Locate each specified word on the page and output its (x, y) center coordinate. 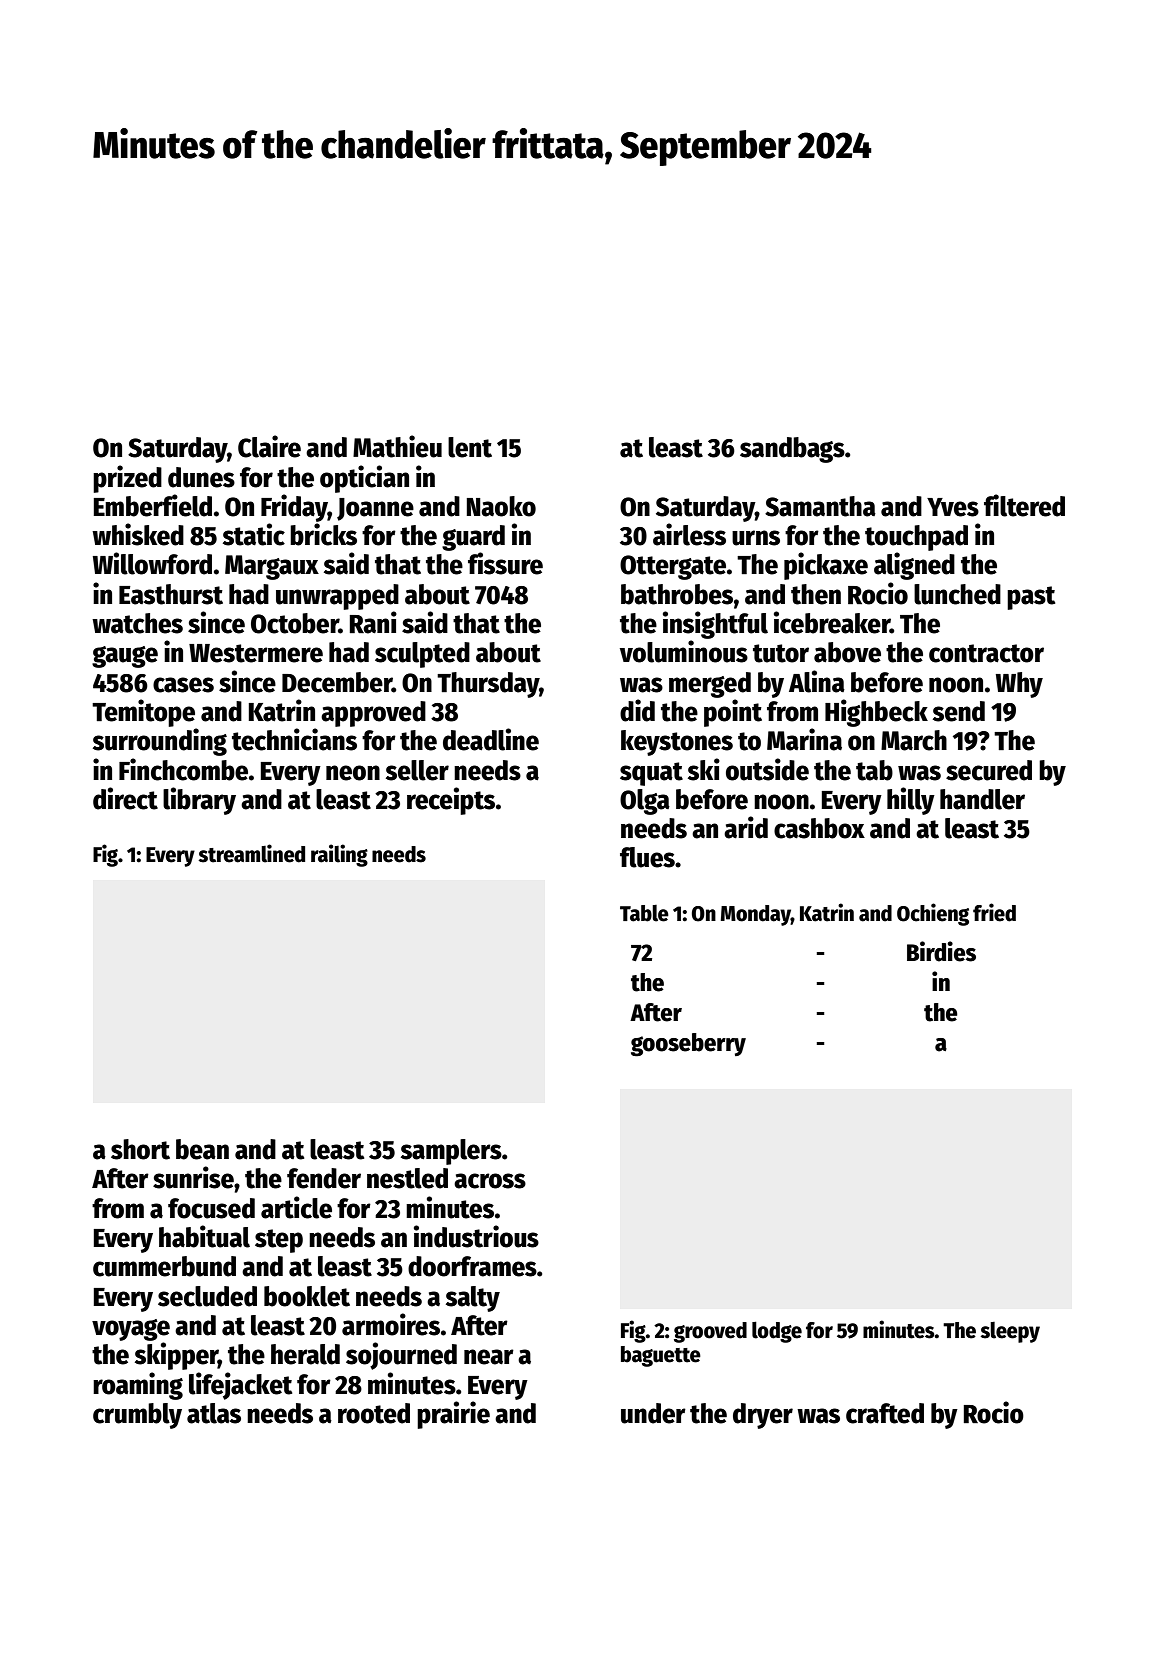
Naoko (501, 506)
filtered (1024, 505)
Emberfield (153, 505)
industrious (476, 1236)
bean (202, 1149)
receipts (451, 801)
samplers (451, 1152)
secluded (207, 1296)
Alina (817, 681)
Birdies (941, 951)
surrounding (160, 742)
